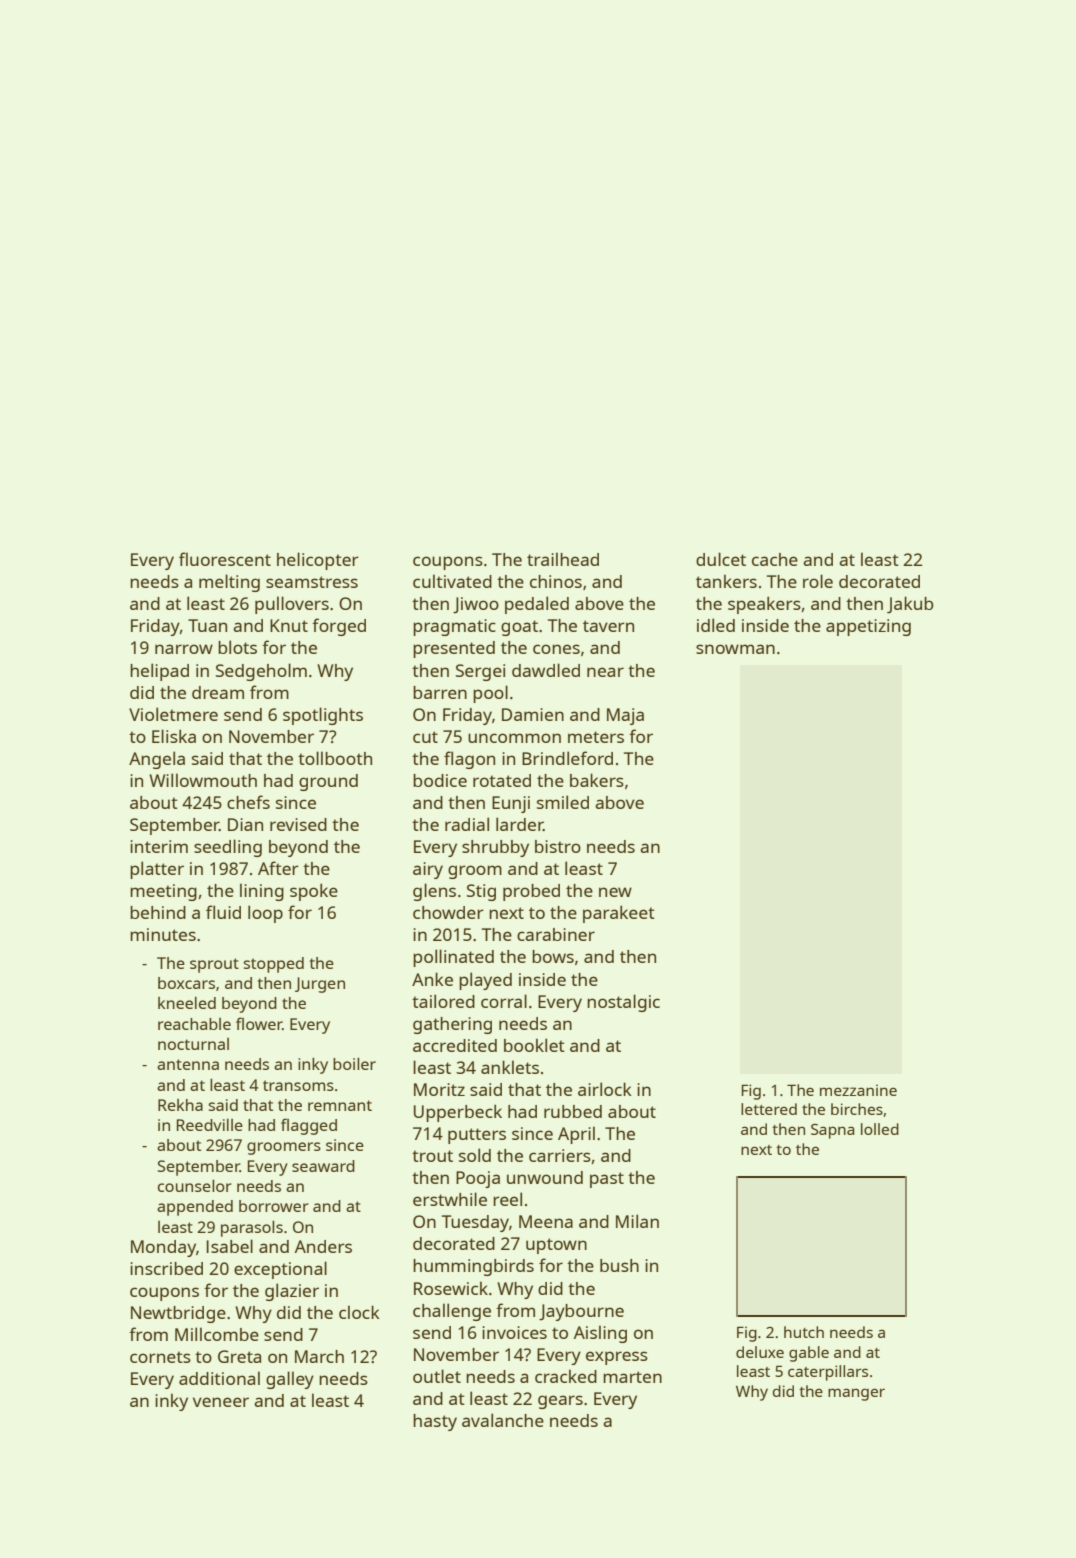  I want to click on veneer, so click(221, 1402).
